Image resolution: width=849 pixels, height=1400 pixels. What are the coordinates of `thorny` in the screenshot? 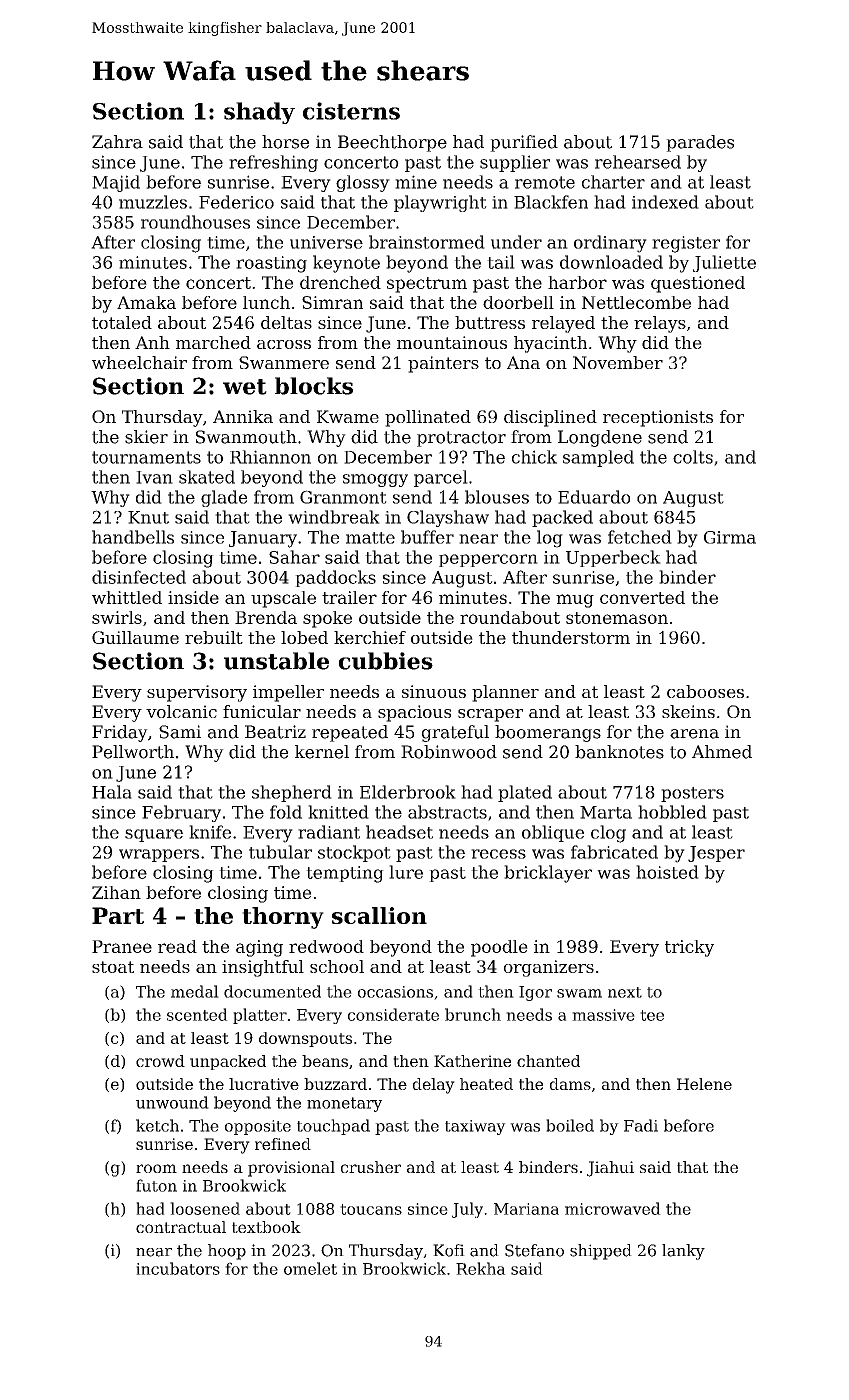 It's located at (283, 918).
